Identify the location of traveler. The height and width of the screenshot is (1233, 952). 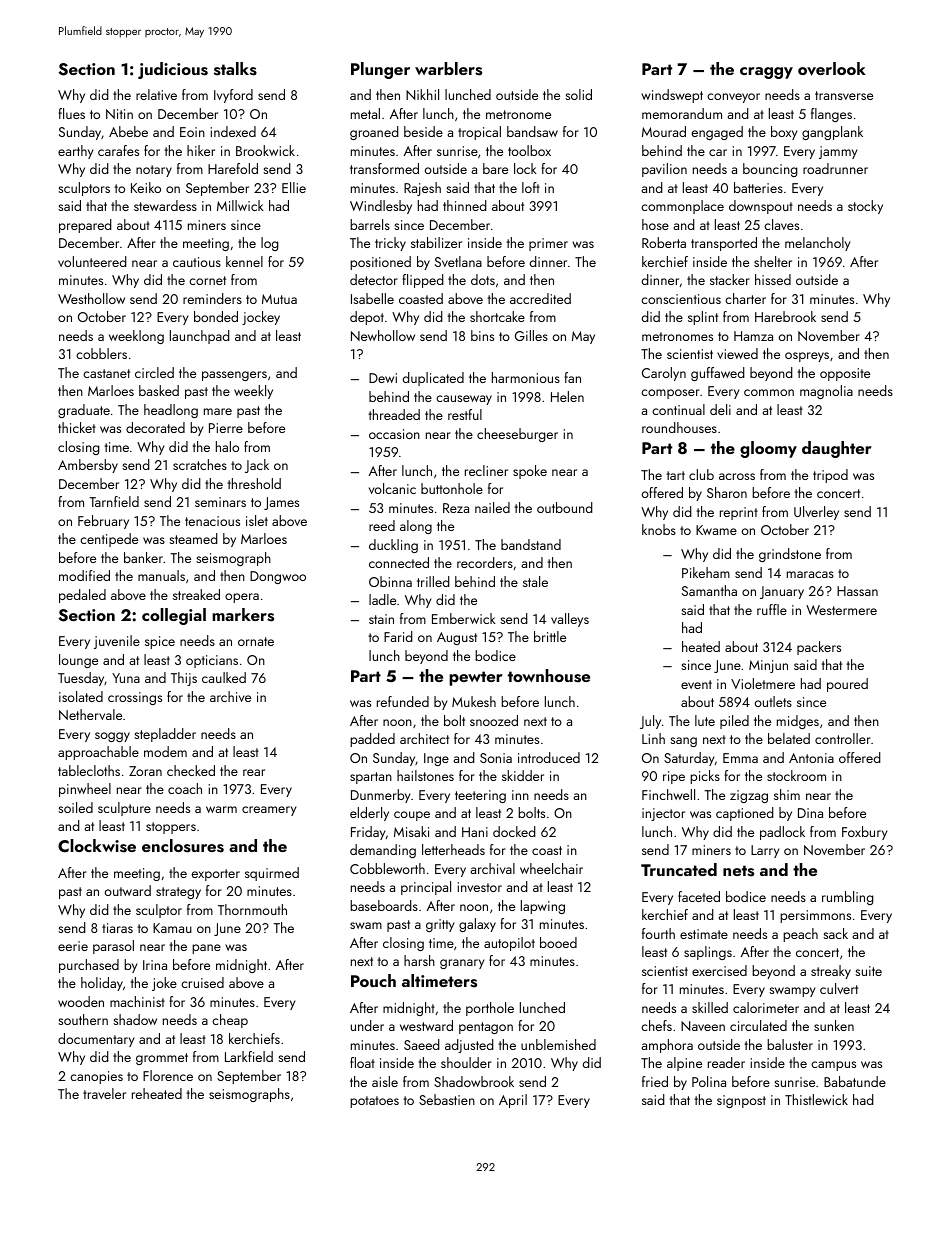
(104, 1093).
